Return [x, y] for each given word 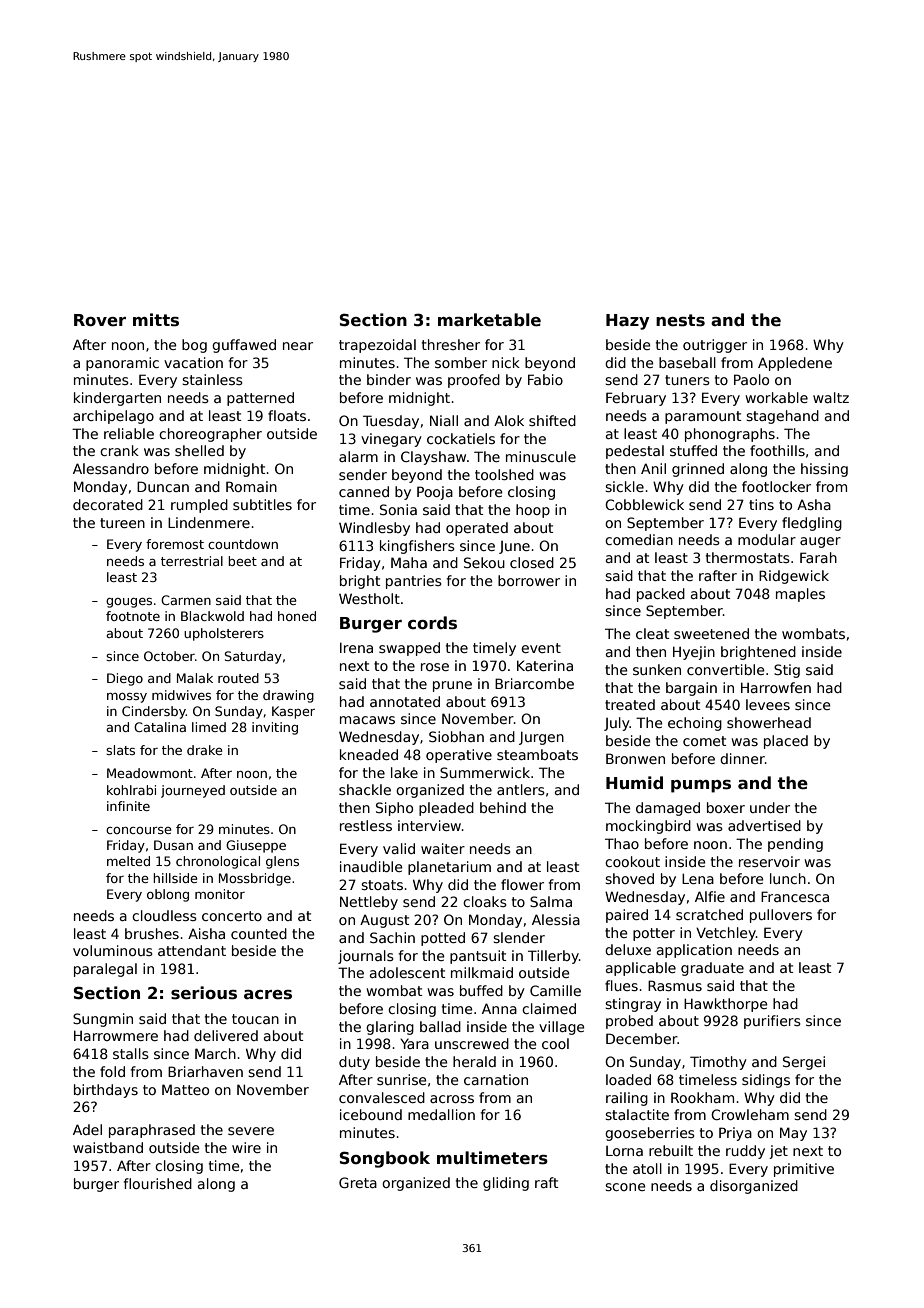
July [617, 724]
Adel [87, 1129]
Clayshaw [433, 458]
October [169, 656]
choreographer [210, 435]
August [384, 921]
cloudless [164, 915]
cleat [652, 633]
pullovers [781, 916]
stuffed [693, 450]
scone [625, 1187]
